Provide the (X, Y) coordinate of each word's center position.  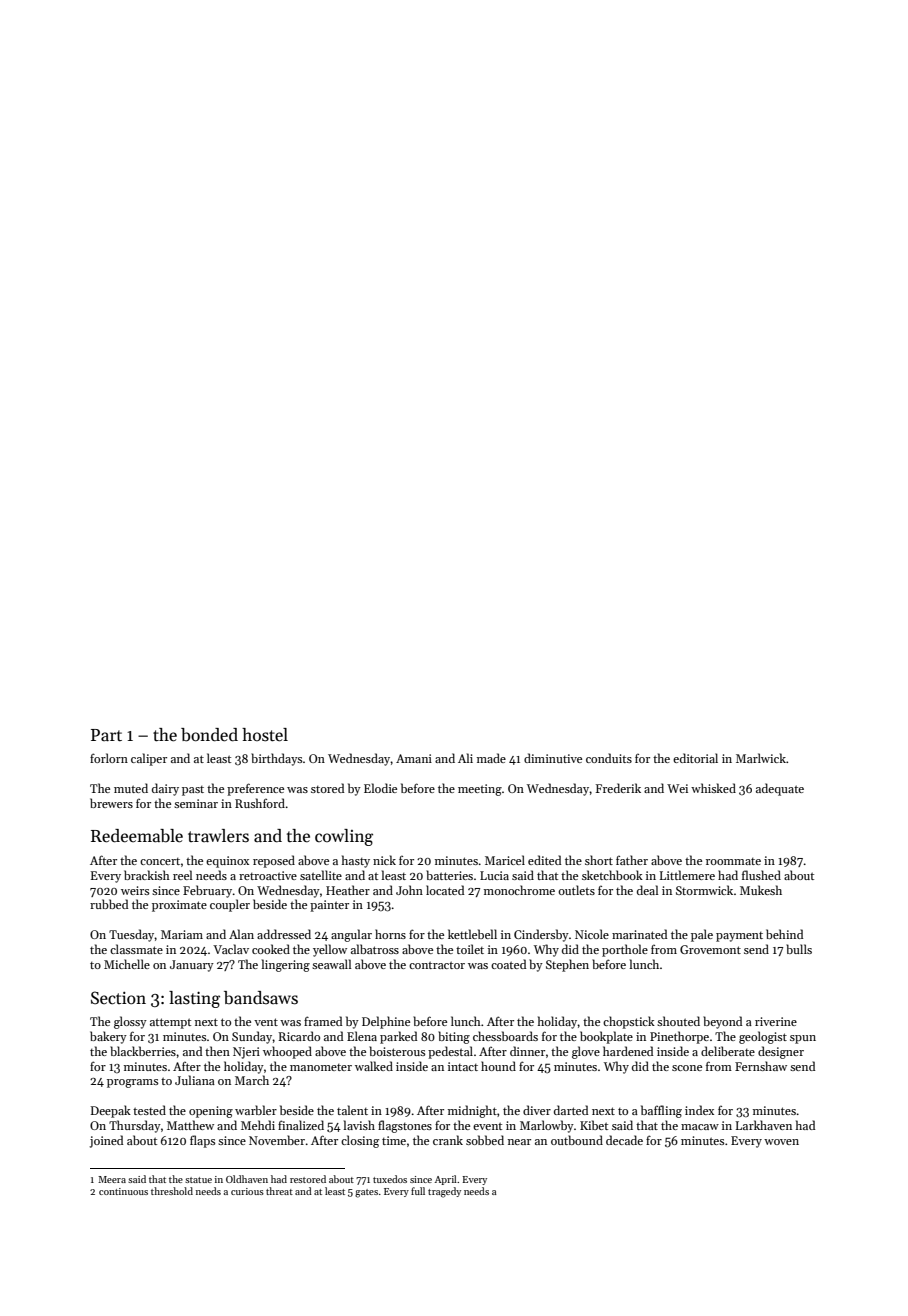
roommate (733, 861)
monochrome (519, 890)
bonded (209, 735)
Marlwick (761, 758)
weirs (135, 890)
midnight (472, 1111)
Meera (112, 1179)
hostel (265, 735)
